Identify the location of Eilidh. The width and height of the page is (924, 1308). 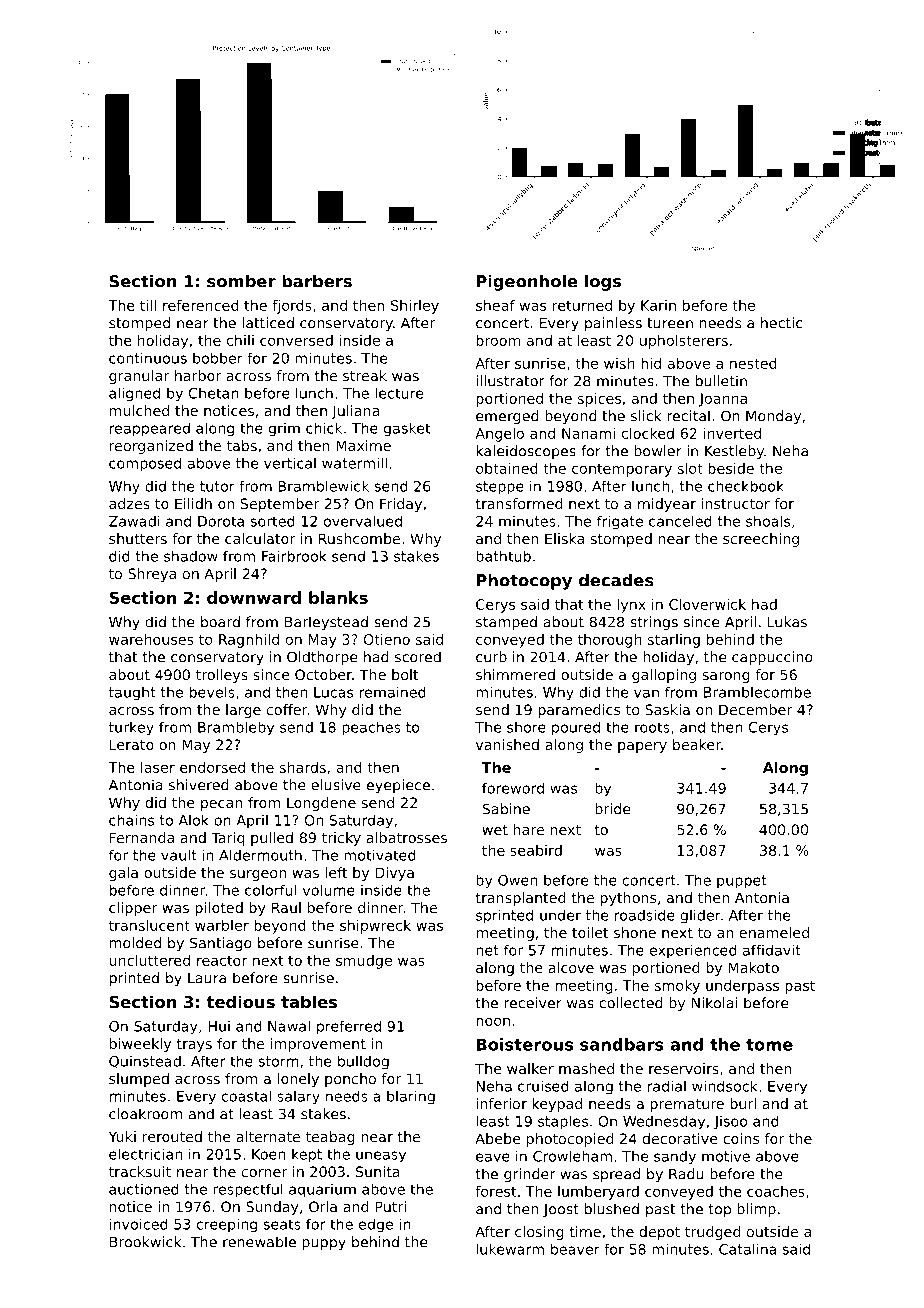
(193, 503).
